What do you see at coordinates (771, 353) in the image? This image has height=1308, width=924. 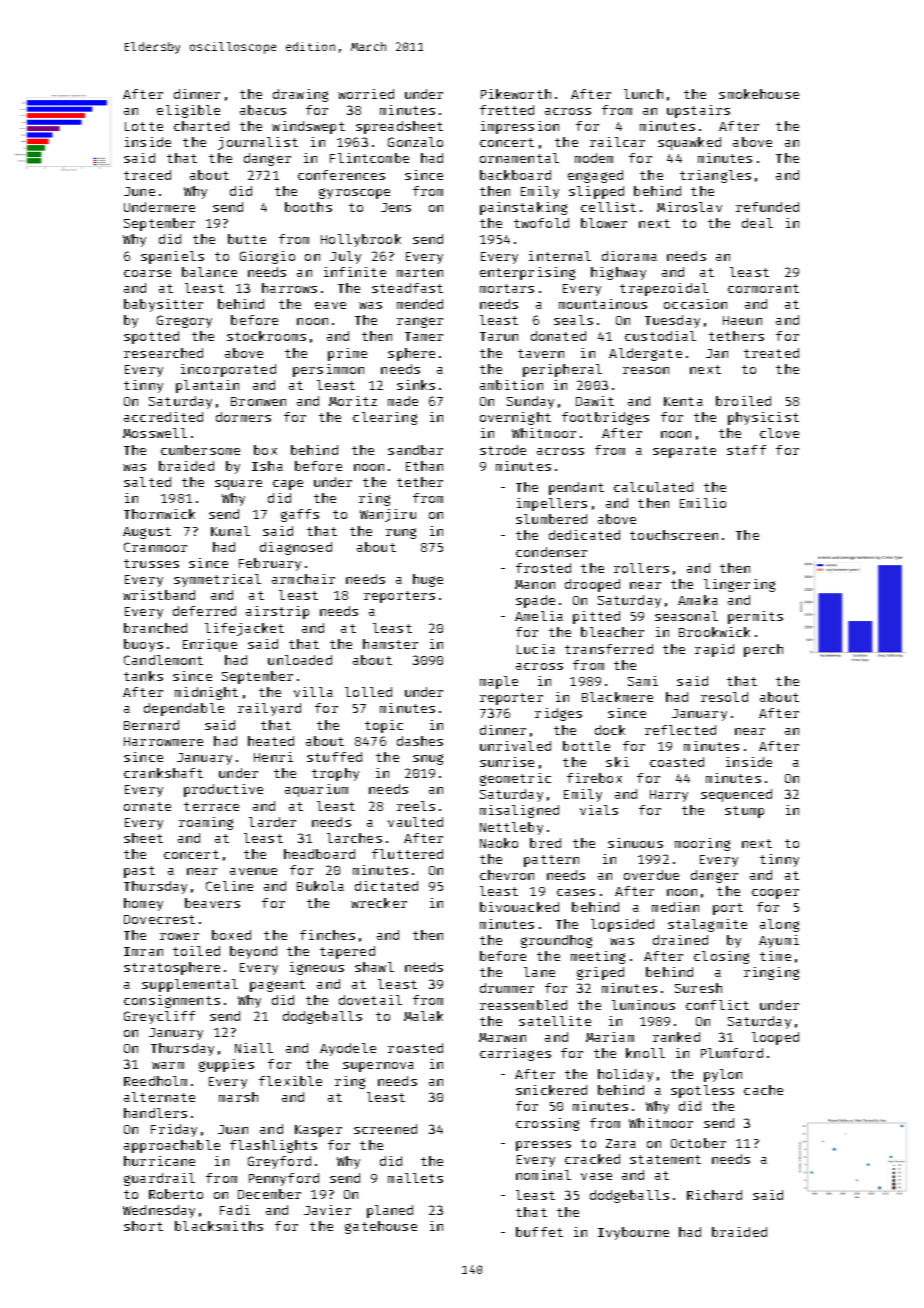 I see `treated` at bounding box center [771, 353].
